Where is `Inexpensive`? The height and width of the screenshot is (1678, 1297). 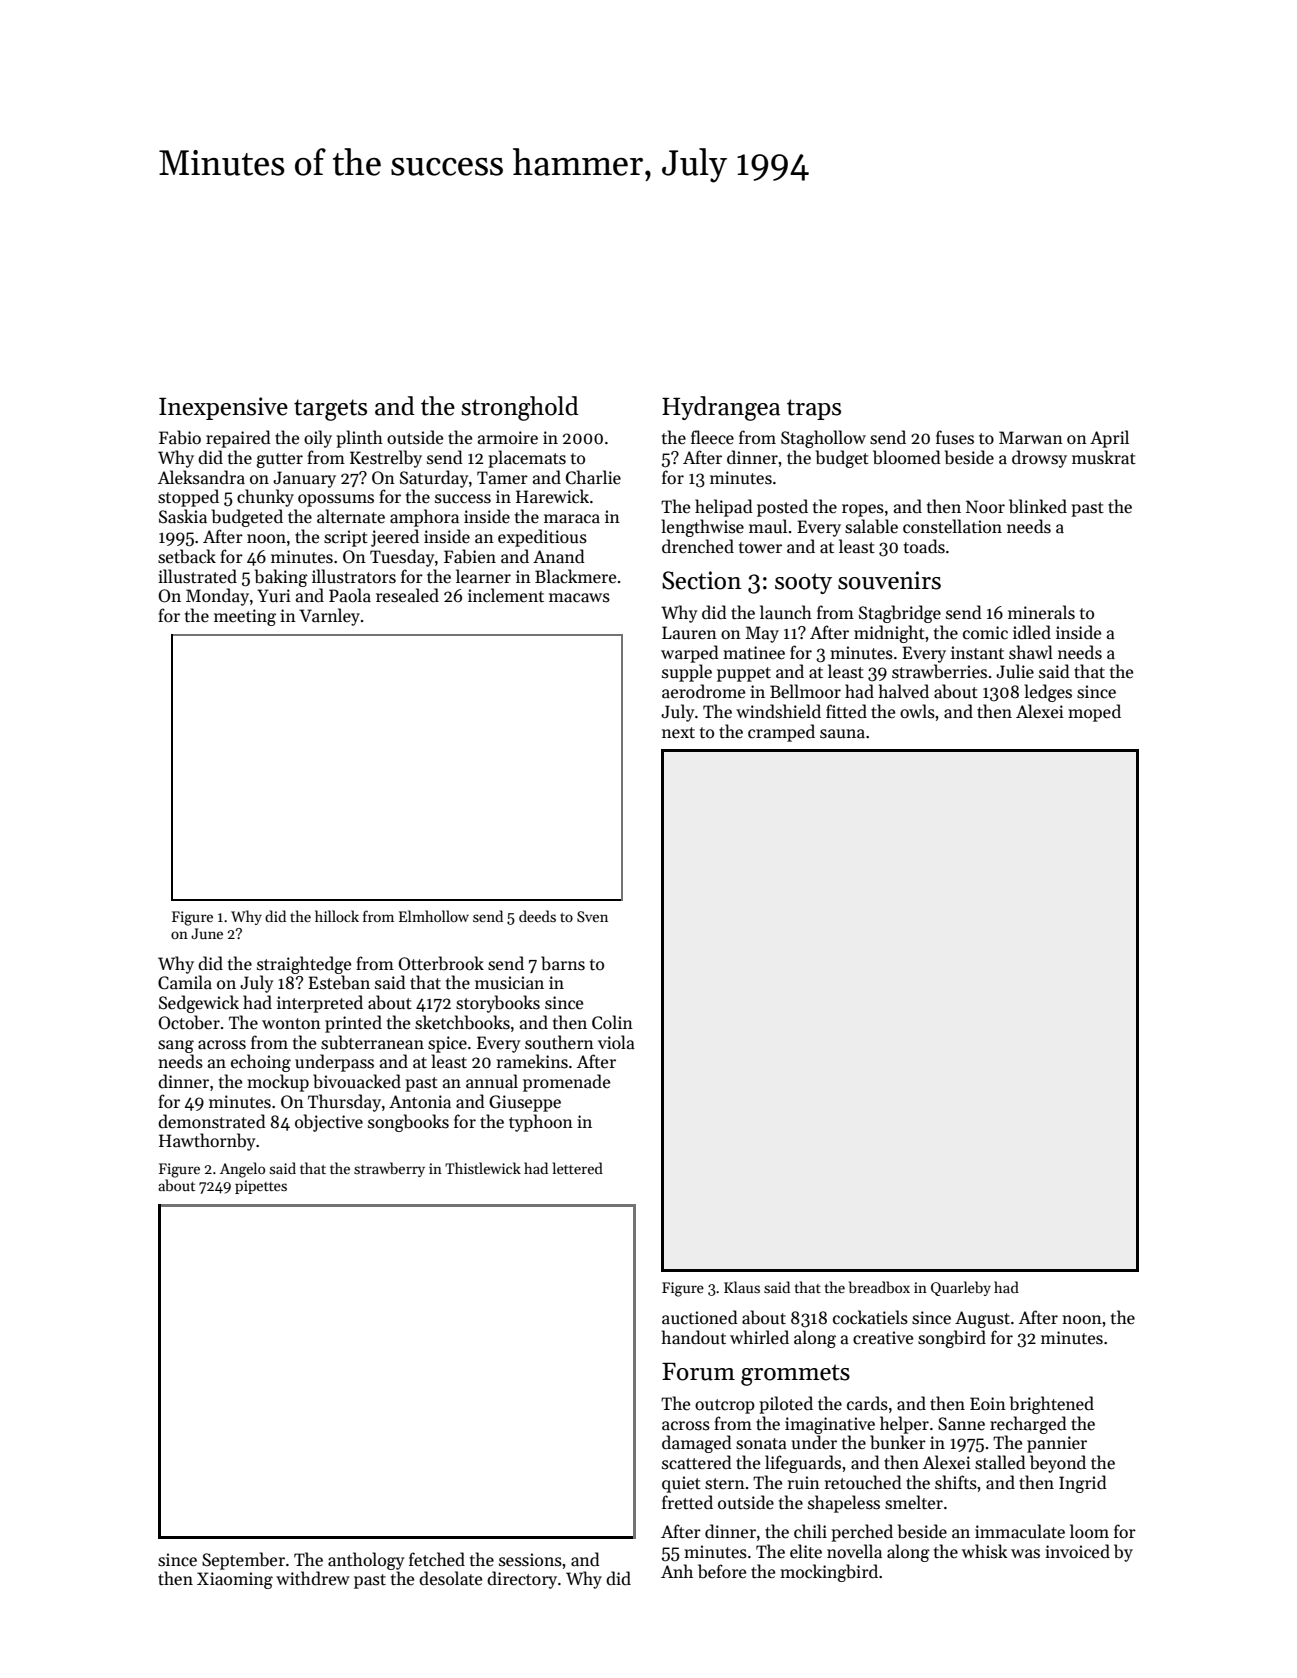 Inexpensive is located at coordinates (223, 408).
